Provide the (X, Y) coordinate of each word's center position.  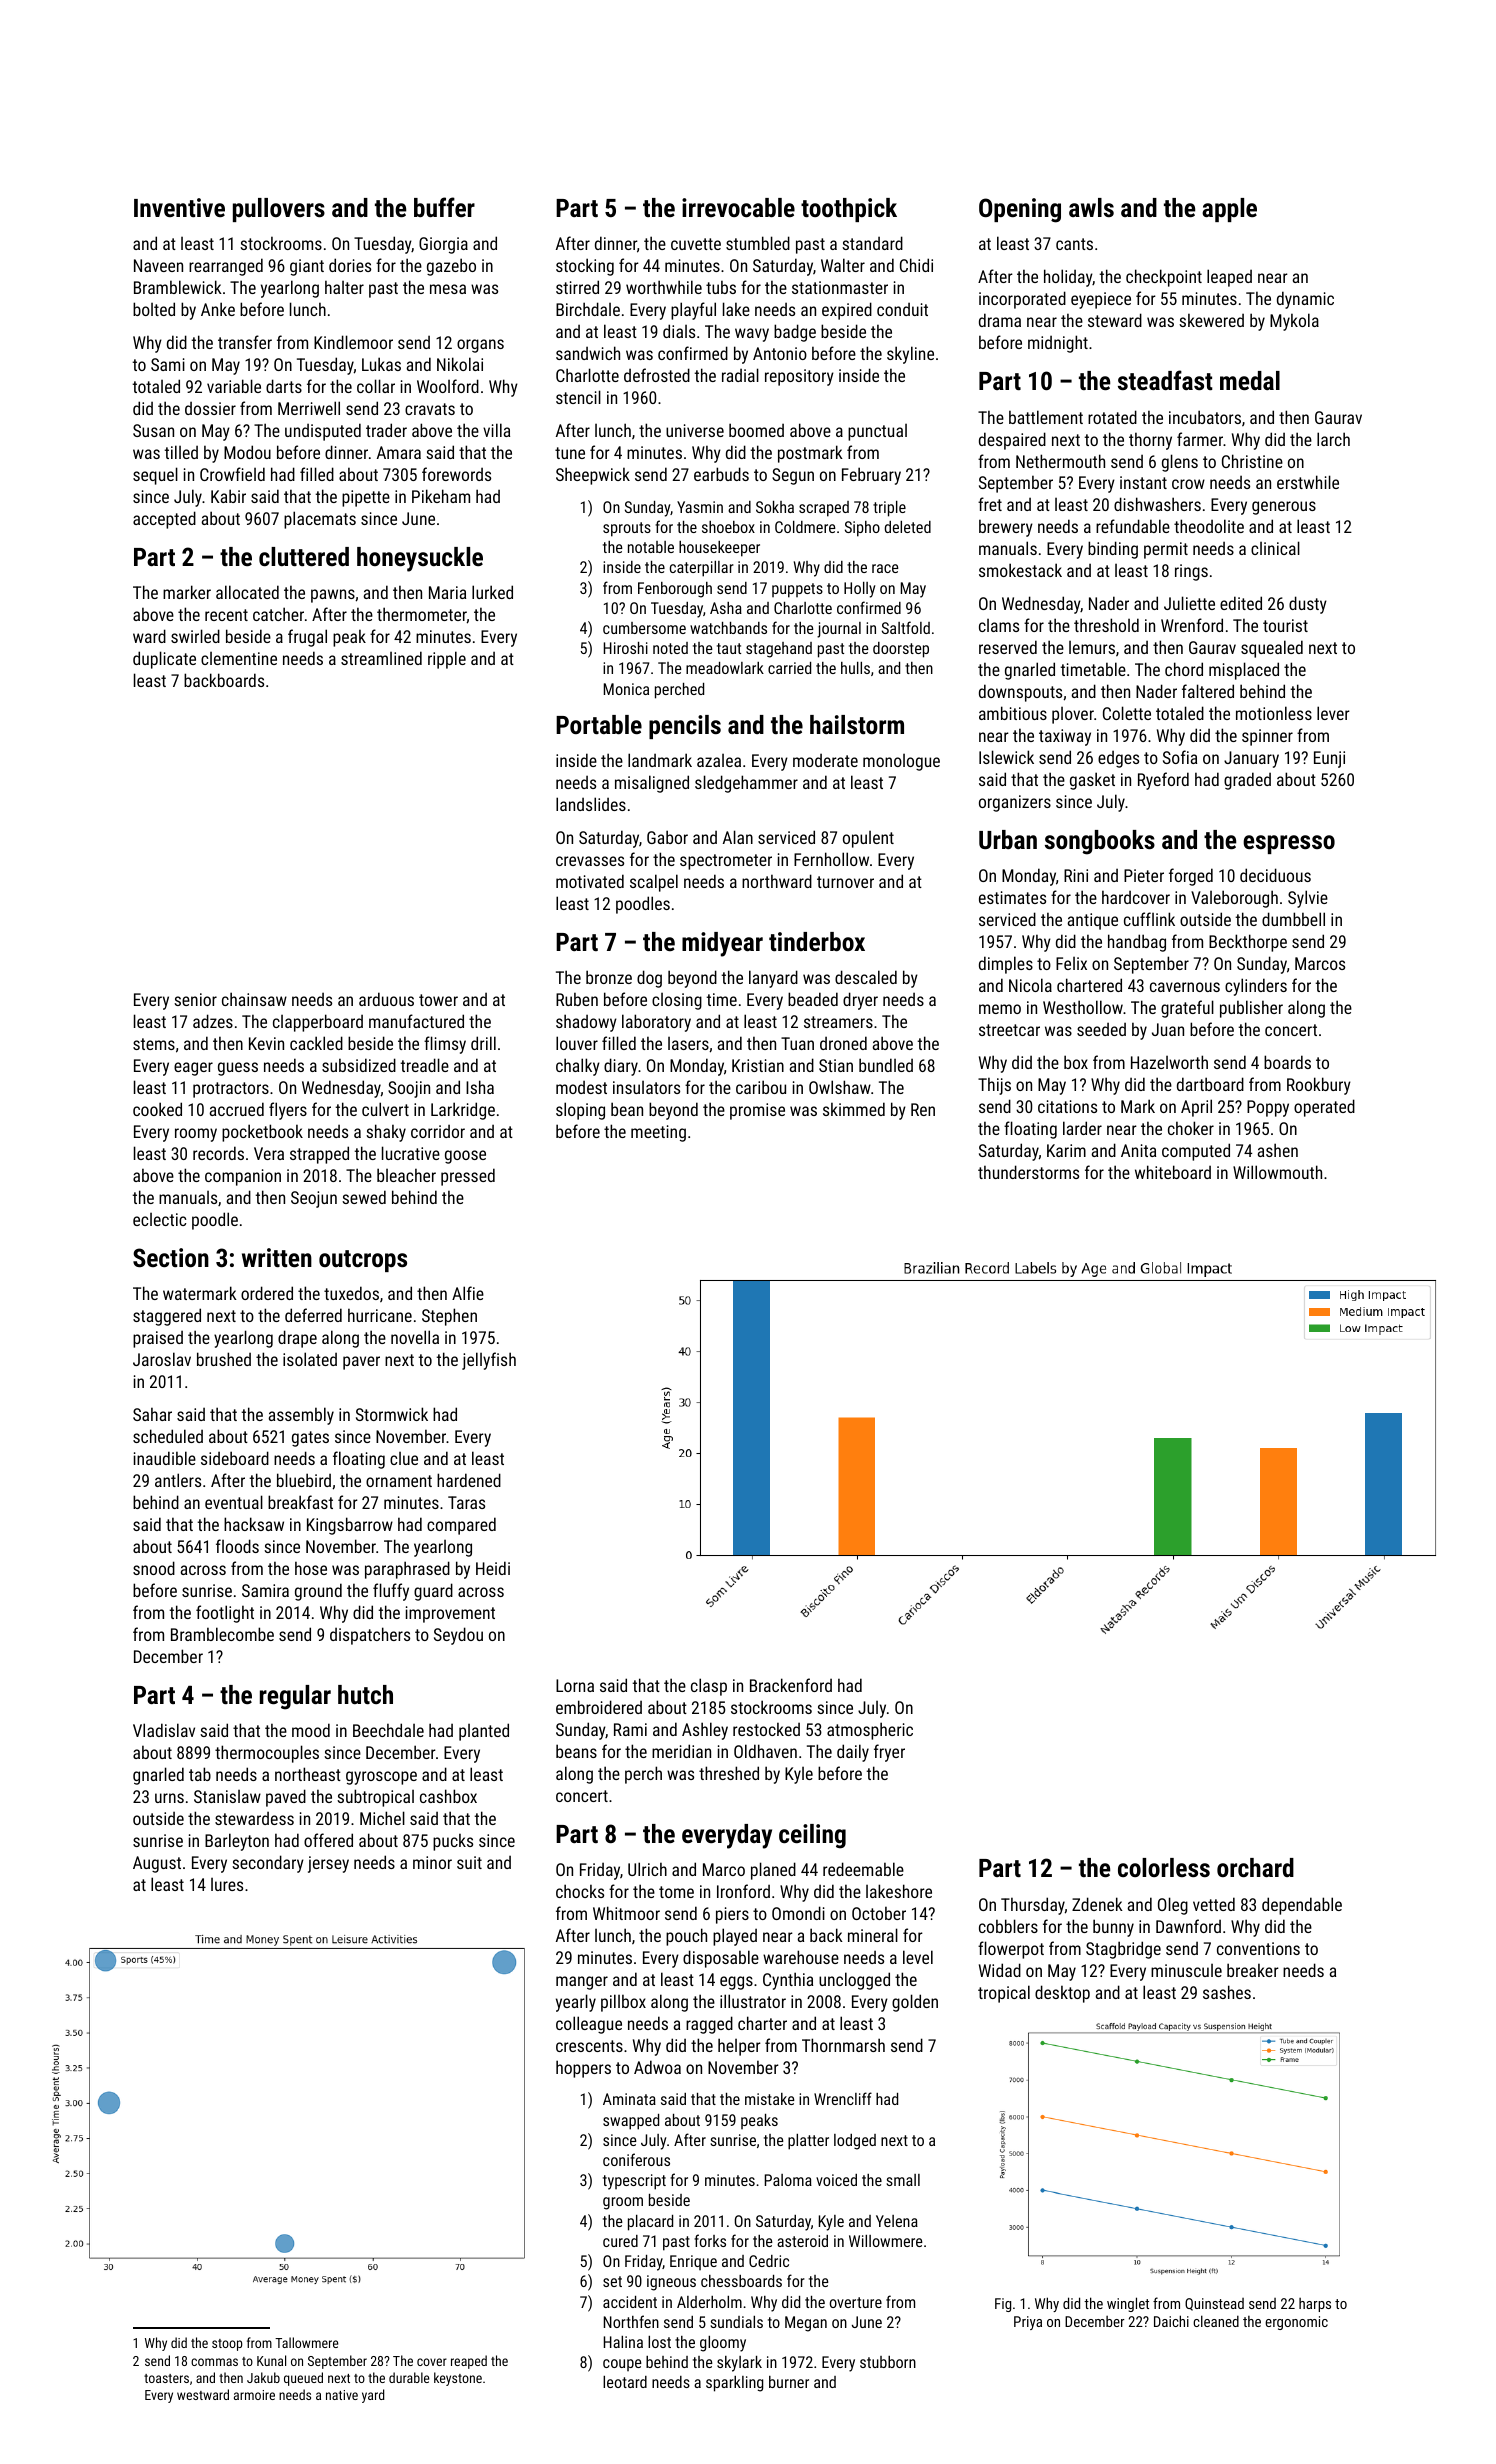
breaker (1253, 1970)
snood (154, 1568)
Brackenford (791, 1685)
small (903, 2180)
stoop (227, 2345)
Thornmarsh (843, 2045)
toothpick (849, 210)
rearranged (226, 267)
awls (1091, 207)
